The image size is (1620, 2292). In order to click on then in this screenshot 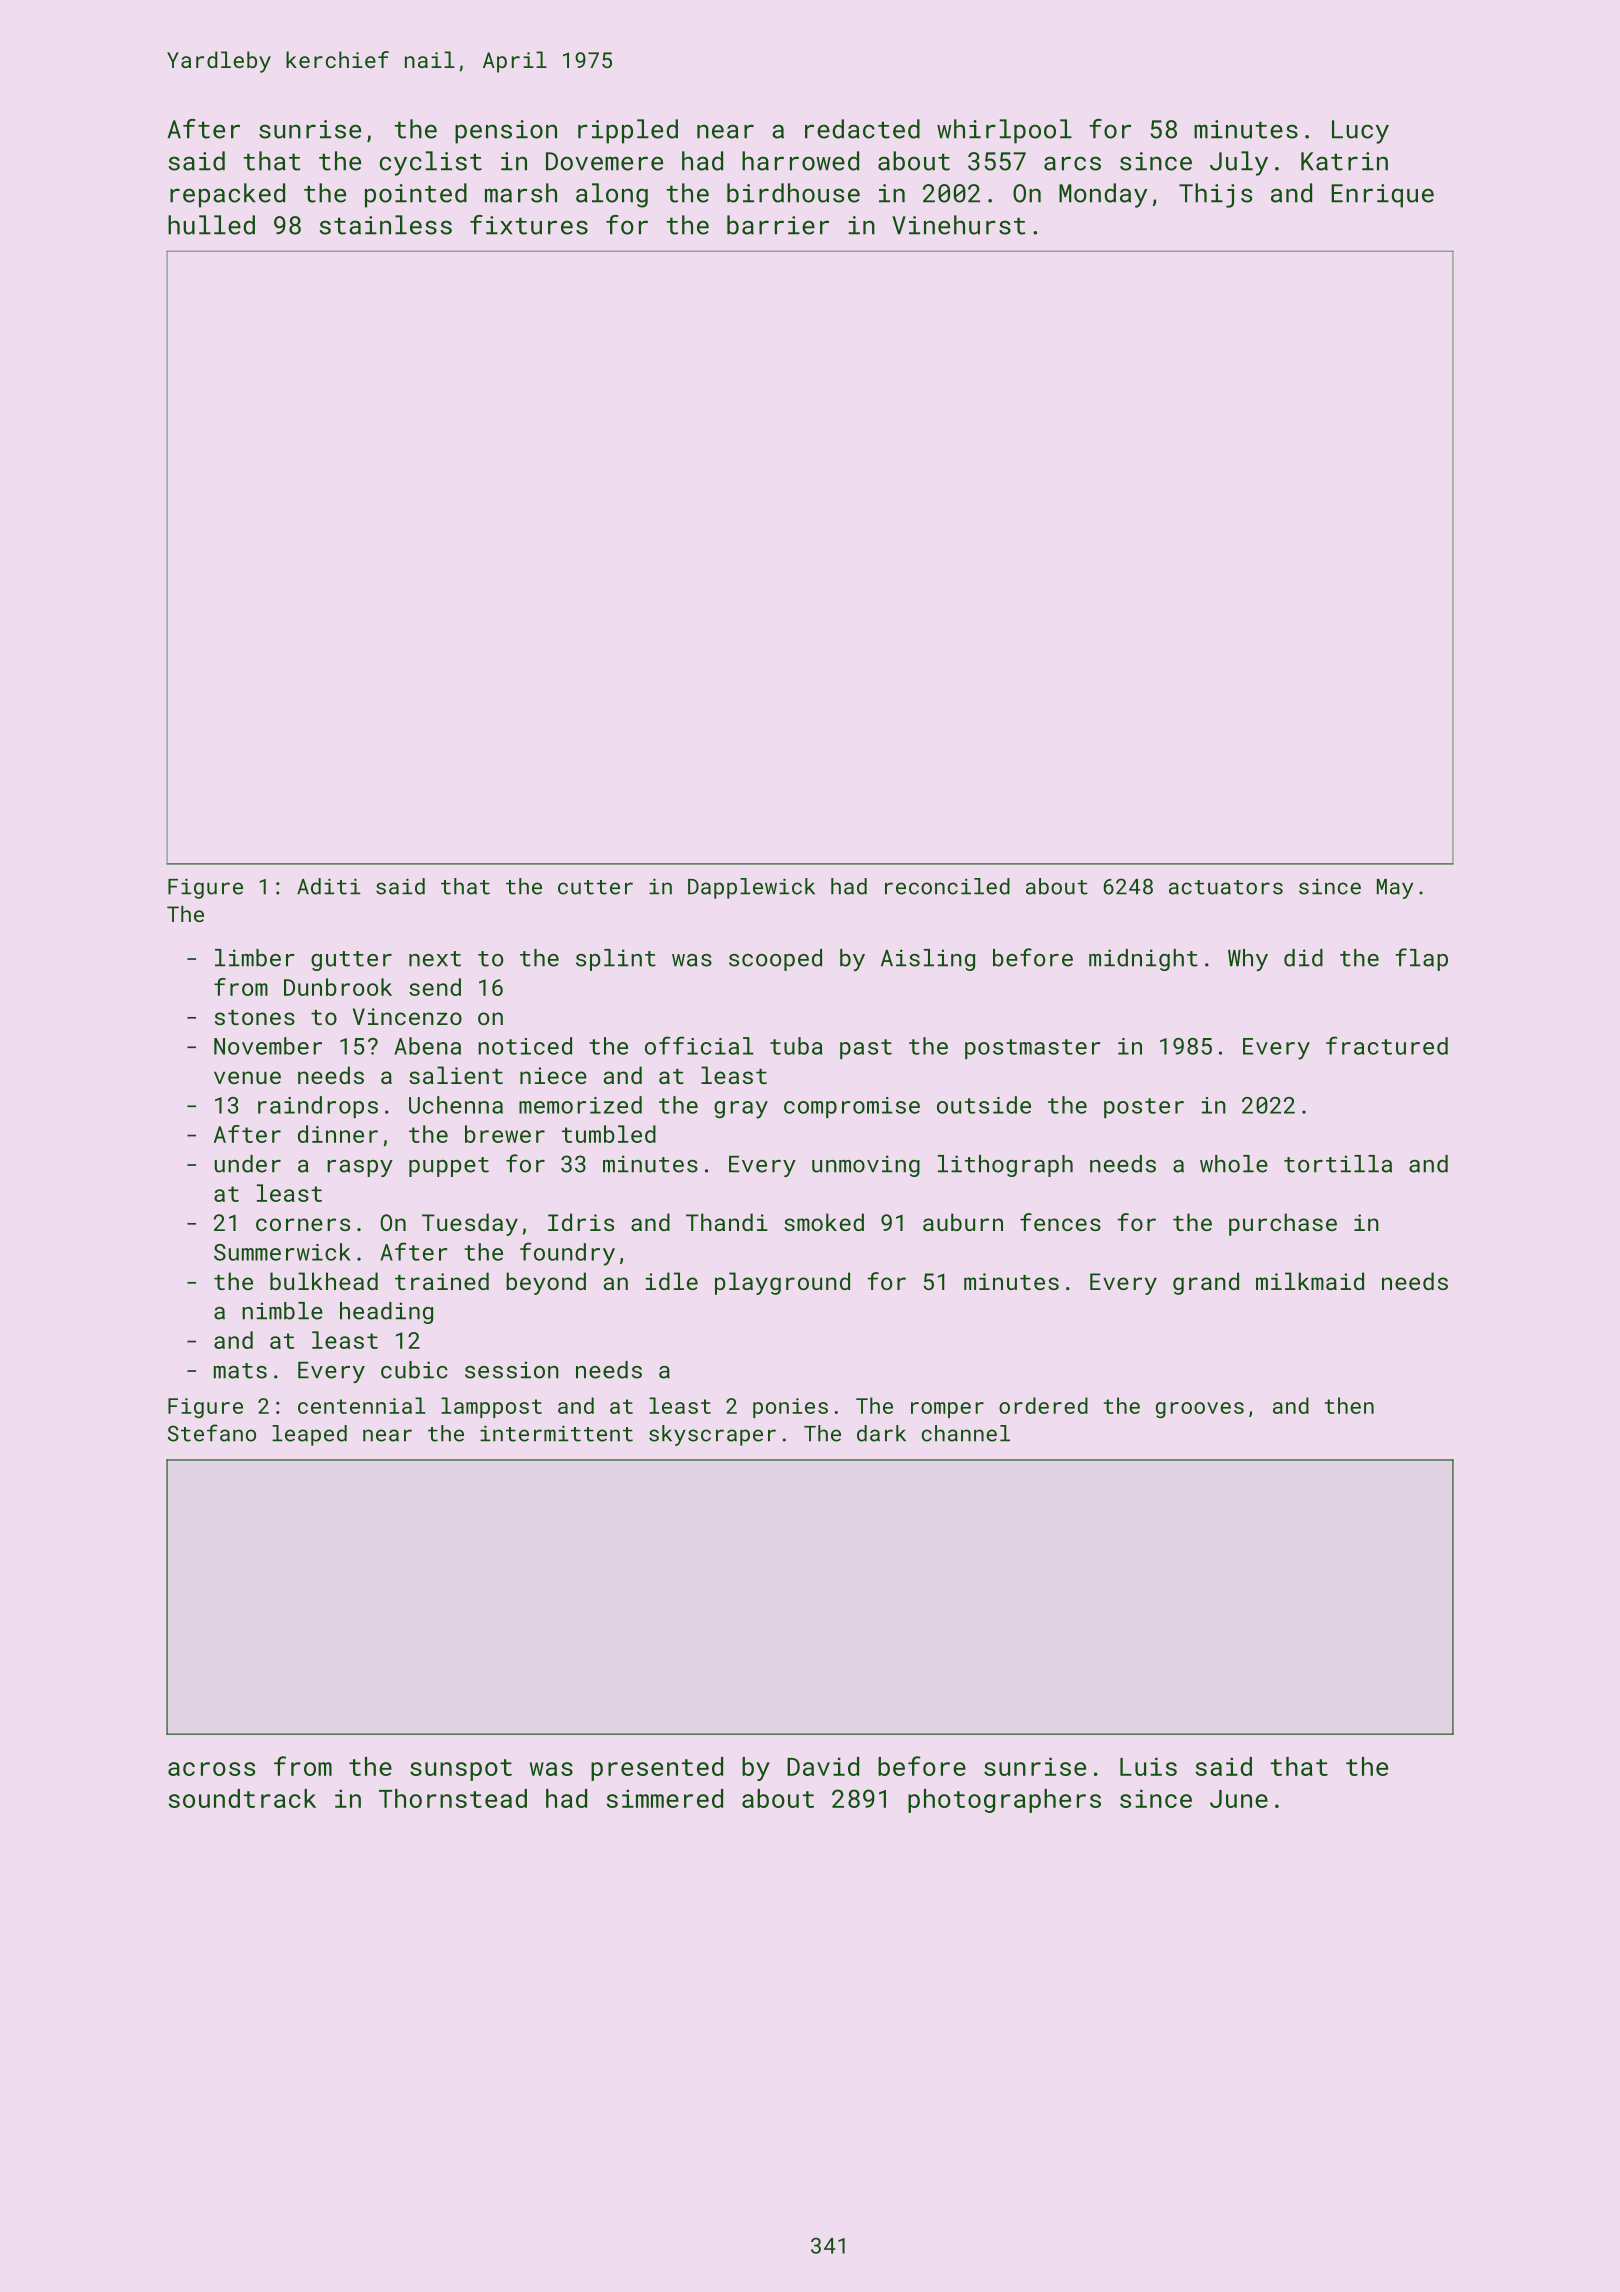, I will do `click(1349, 1405)`.
